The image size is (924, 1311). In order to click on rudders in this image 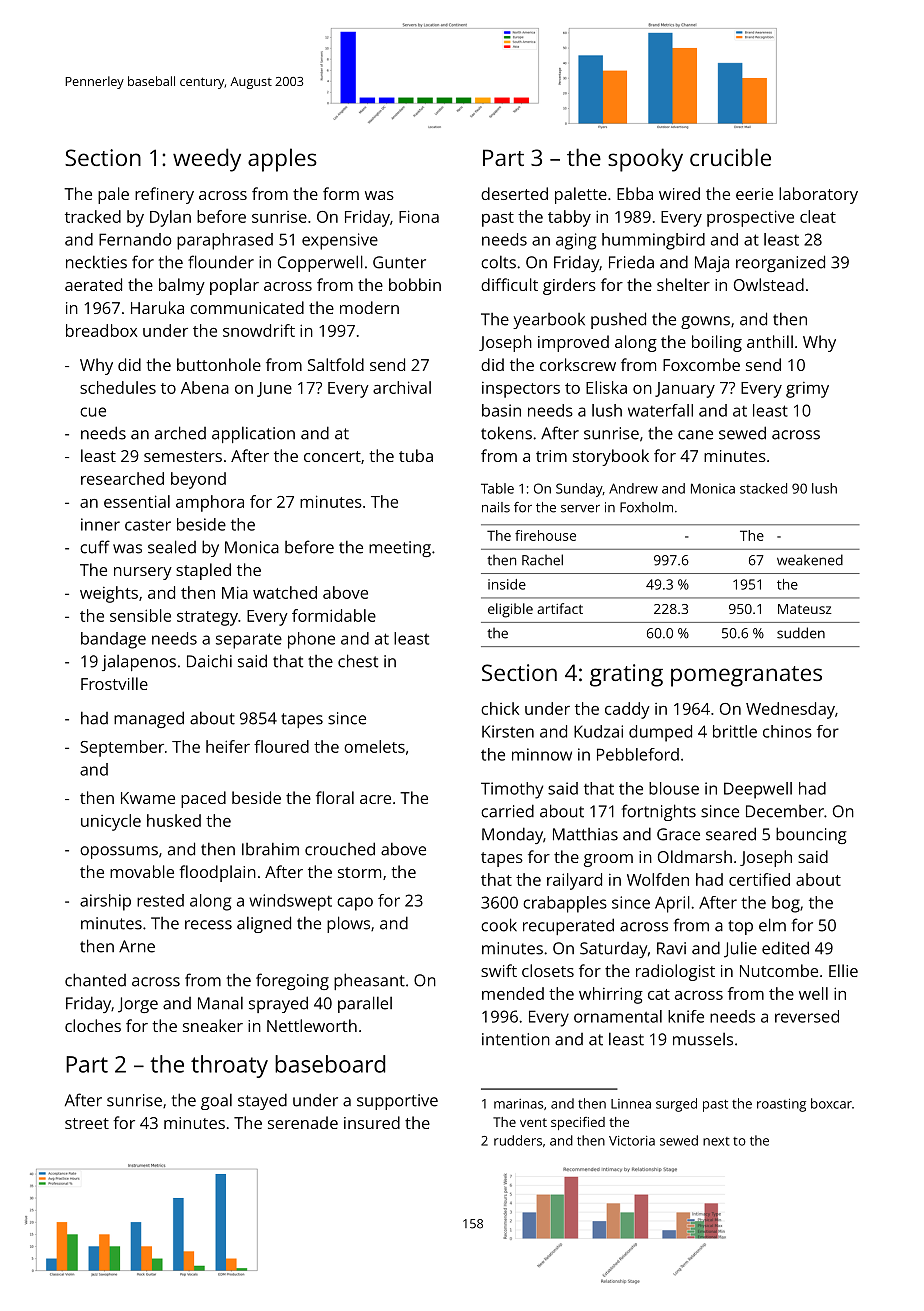, I will do `click(518, 1140)`.
